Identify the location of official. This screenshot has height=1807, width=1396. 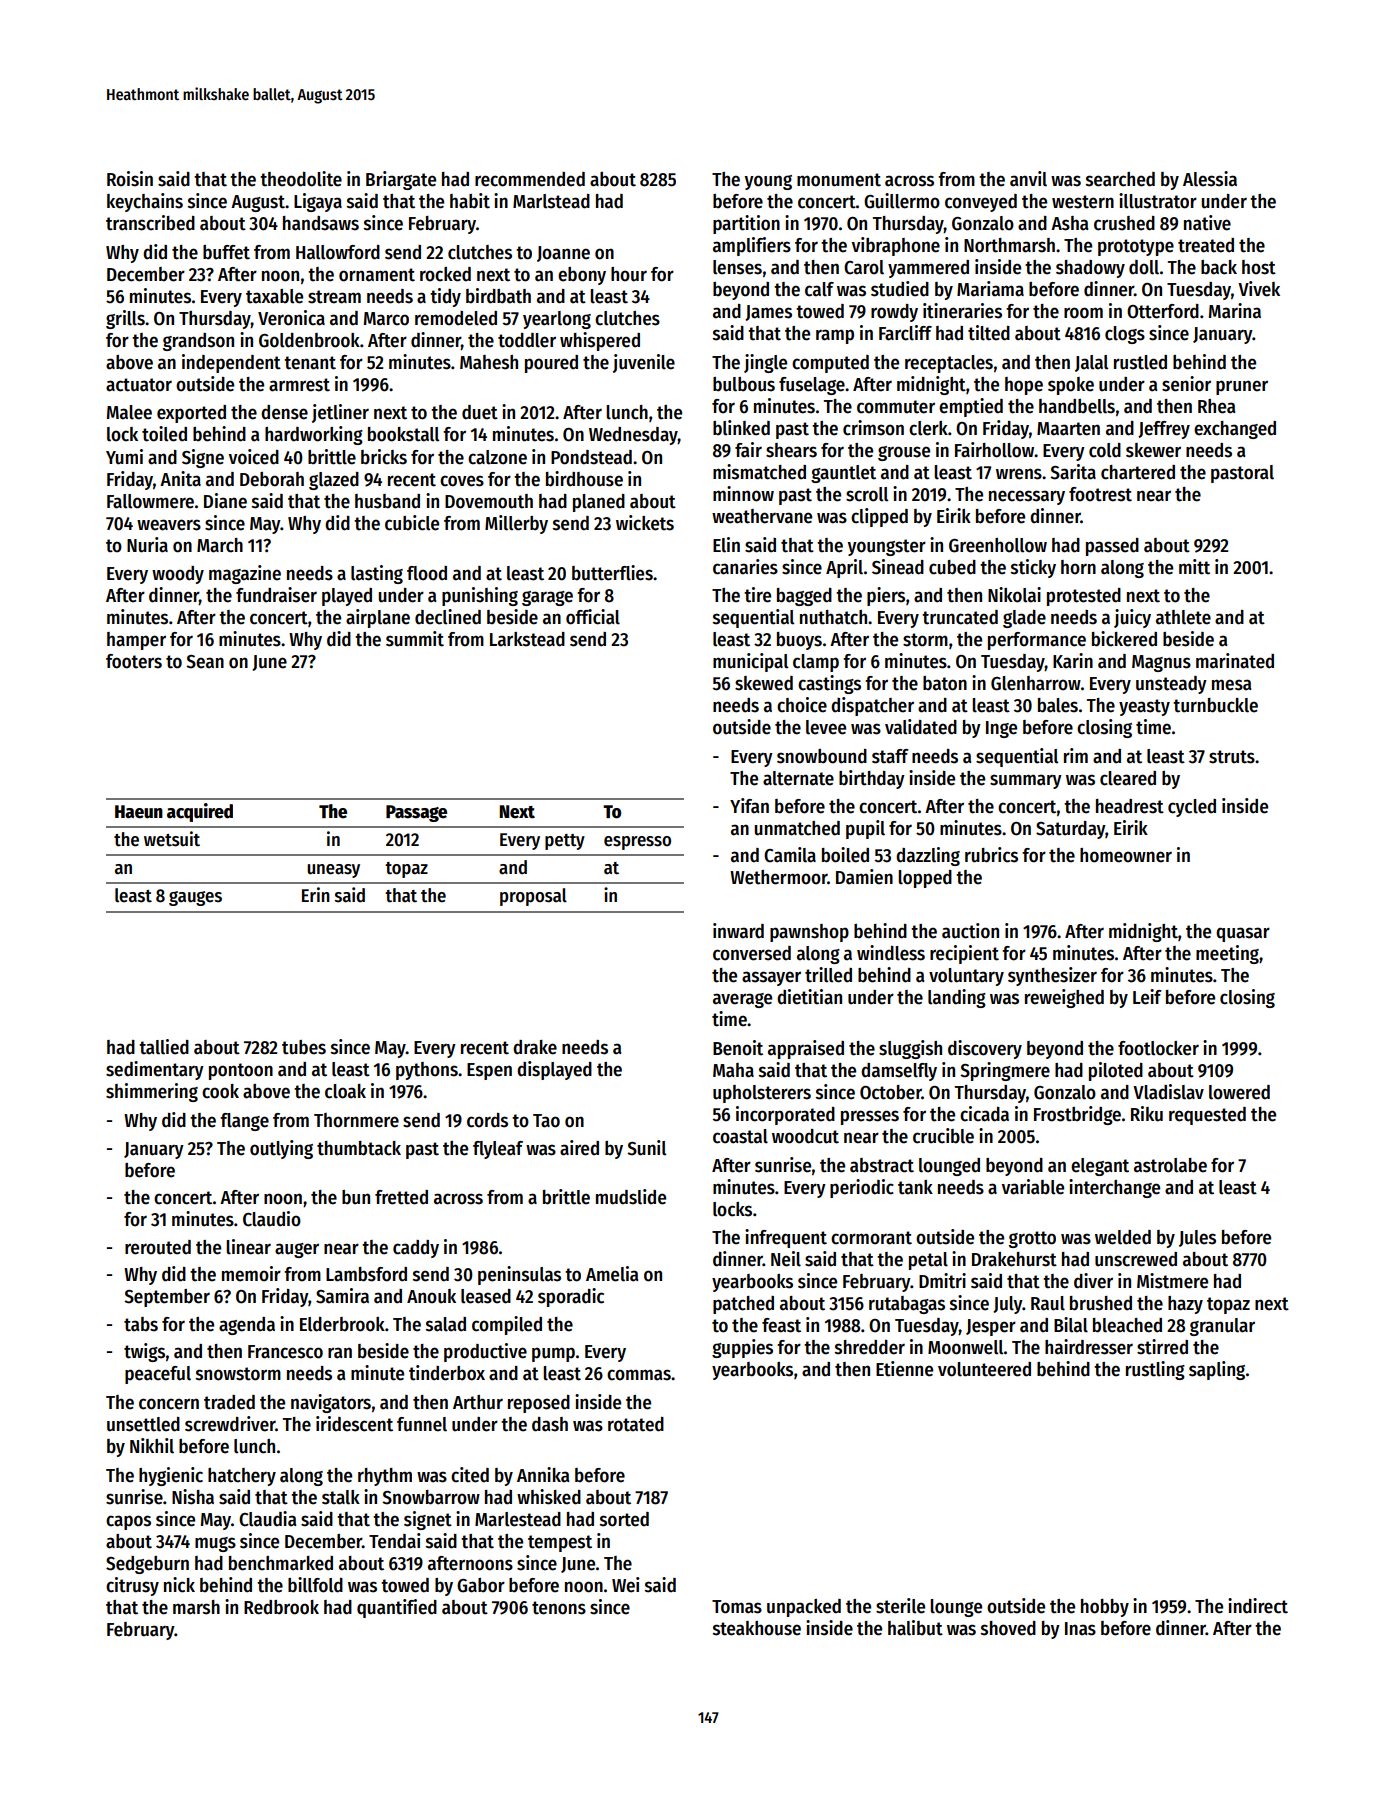
(593, 617).
